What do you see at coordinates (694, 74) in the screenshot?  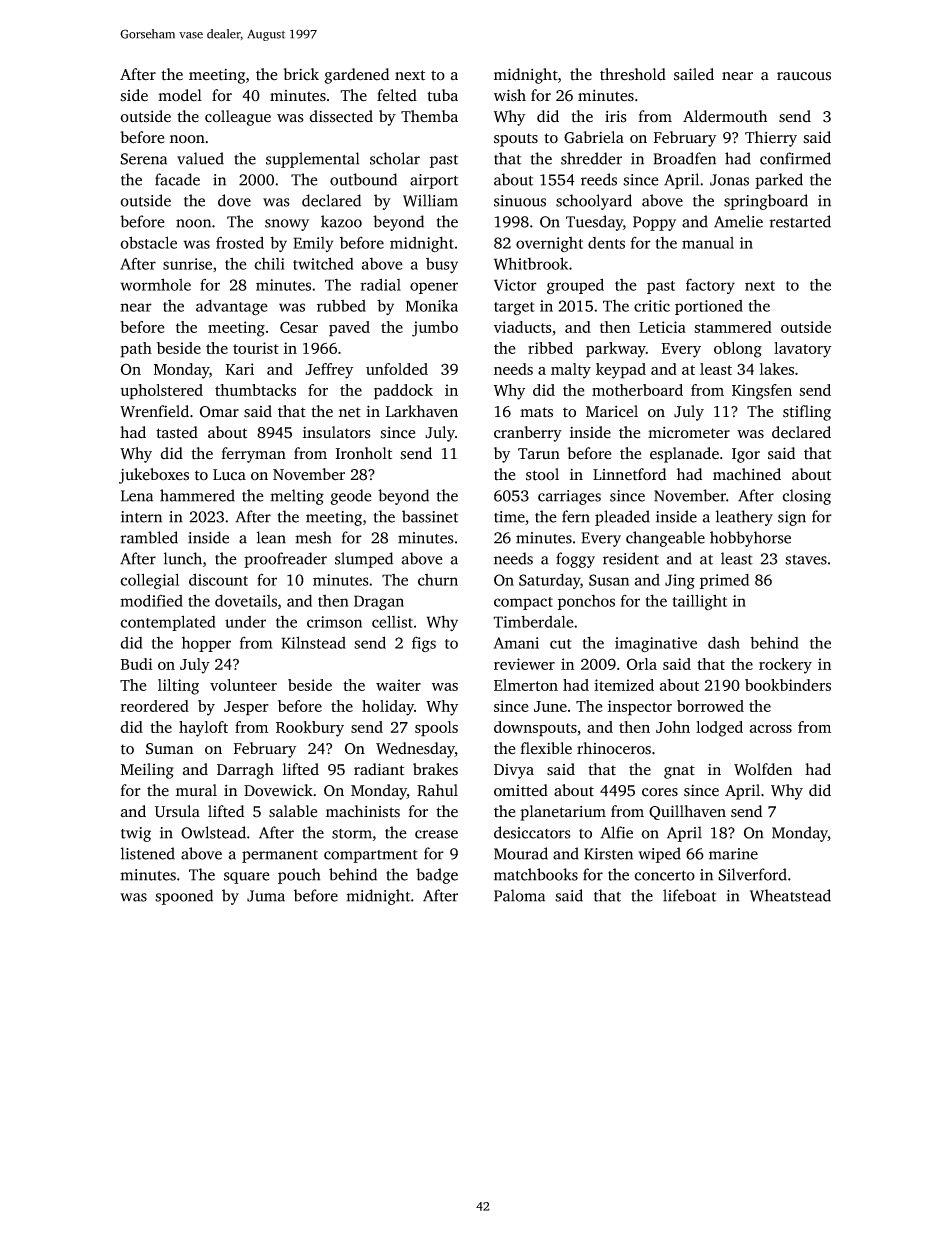 I see `sailed` at bounding box center [694, 74].
